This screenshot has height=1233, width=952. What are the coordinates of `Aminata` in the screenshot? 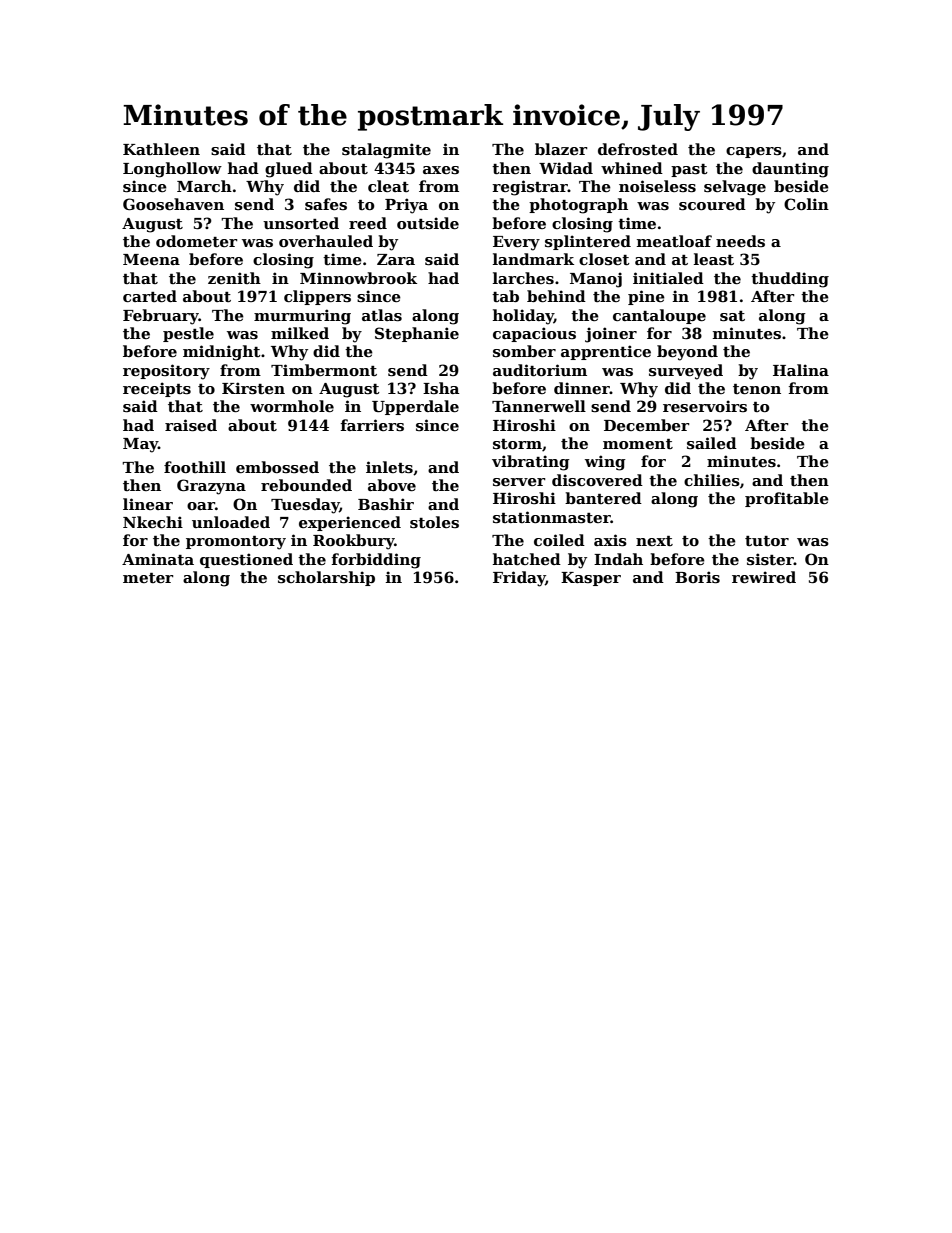 It's located at (158, 559).
